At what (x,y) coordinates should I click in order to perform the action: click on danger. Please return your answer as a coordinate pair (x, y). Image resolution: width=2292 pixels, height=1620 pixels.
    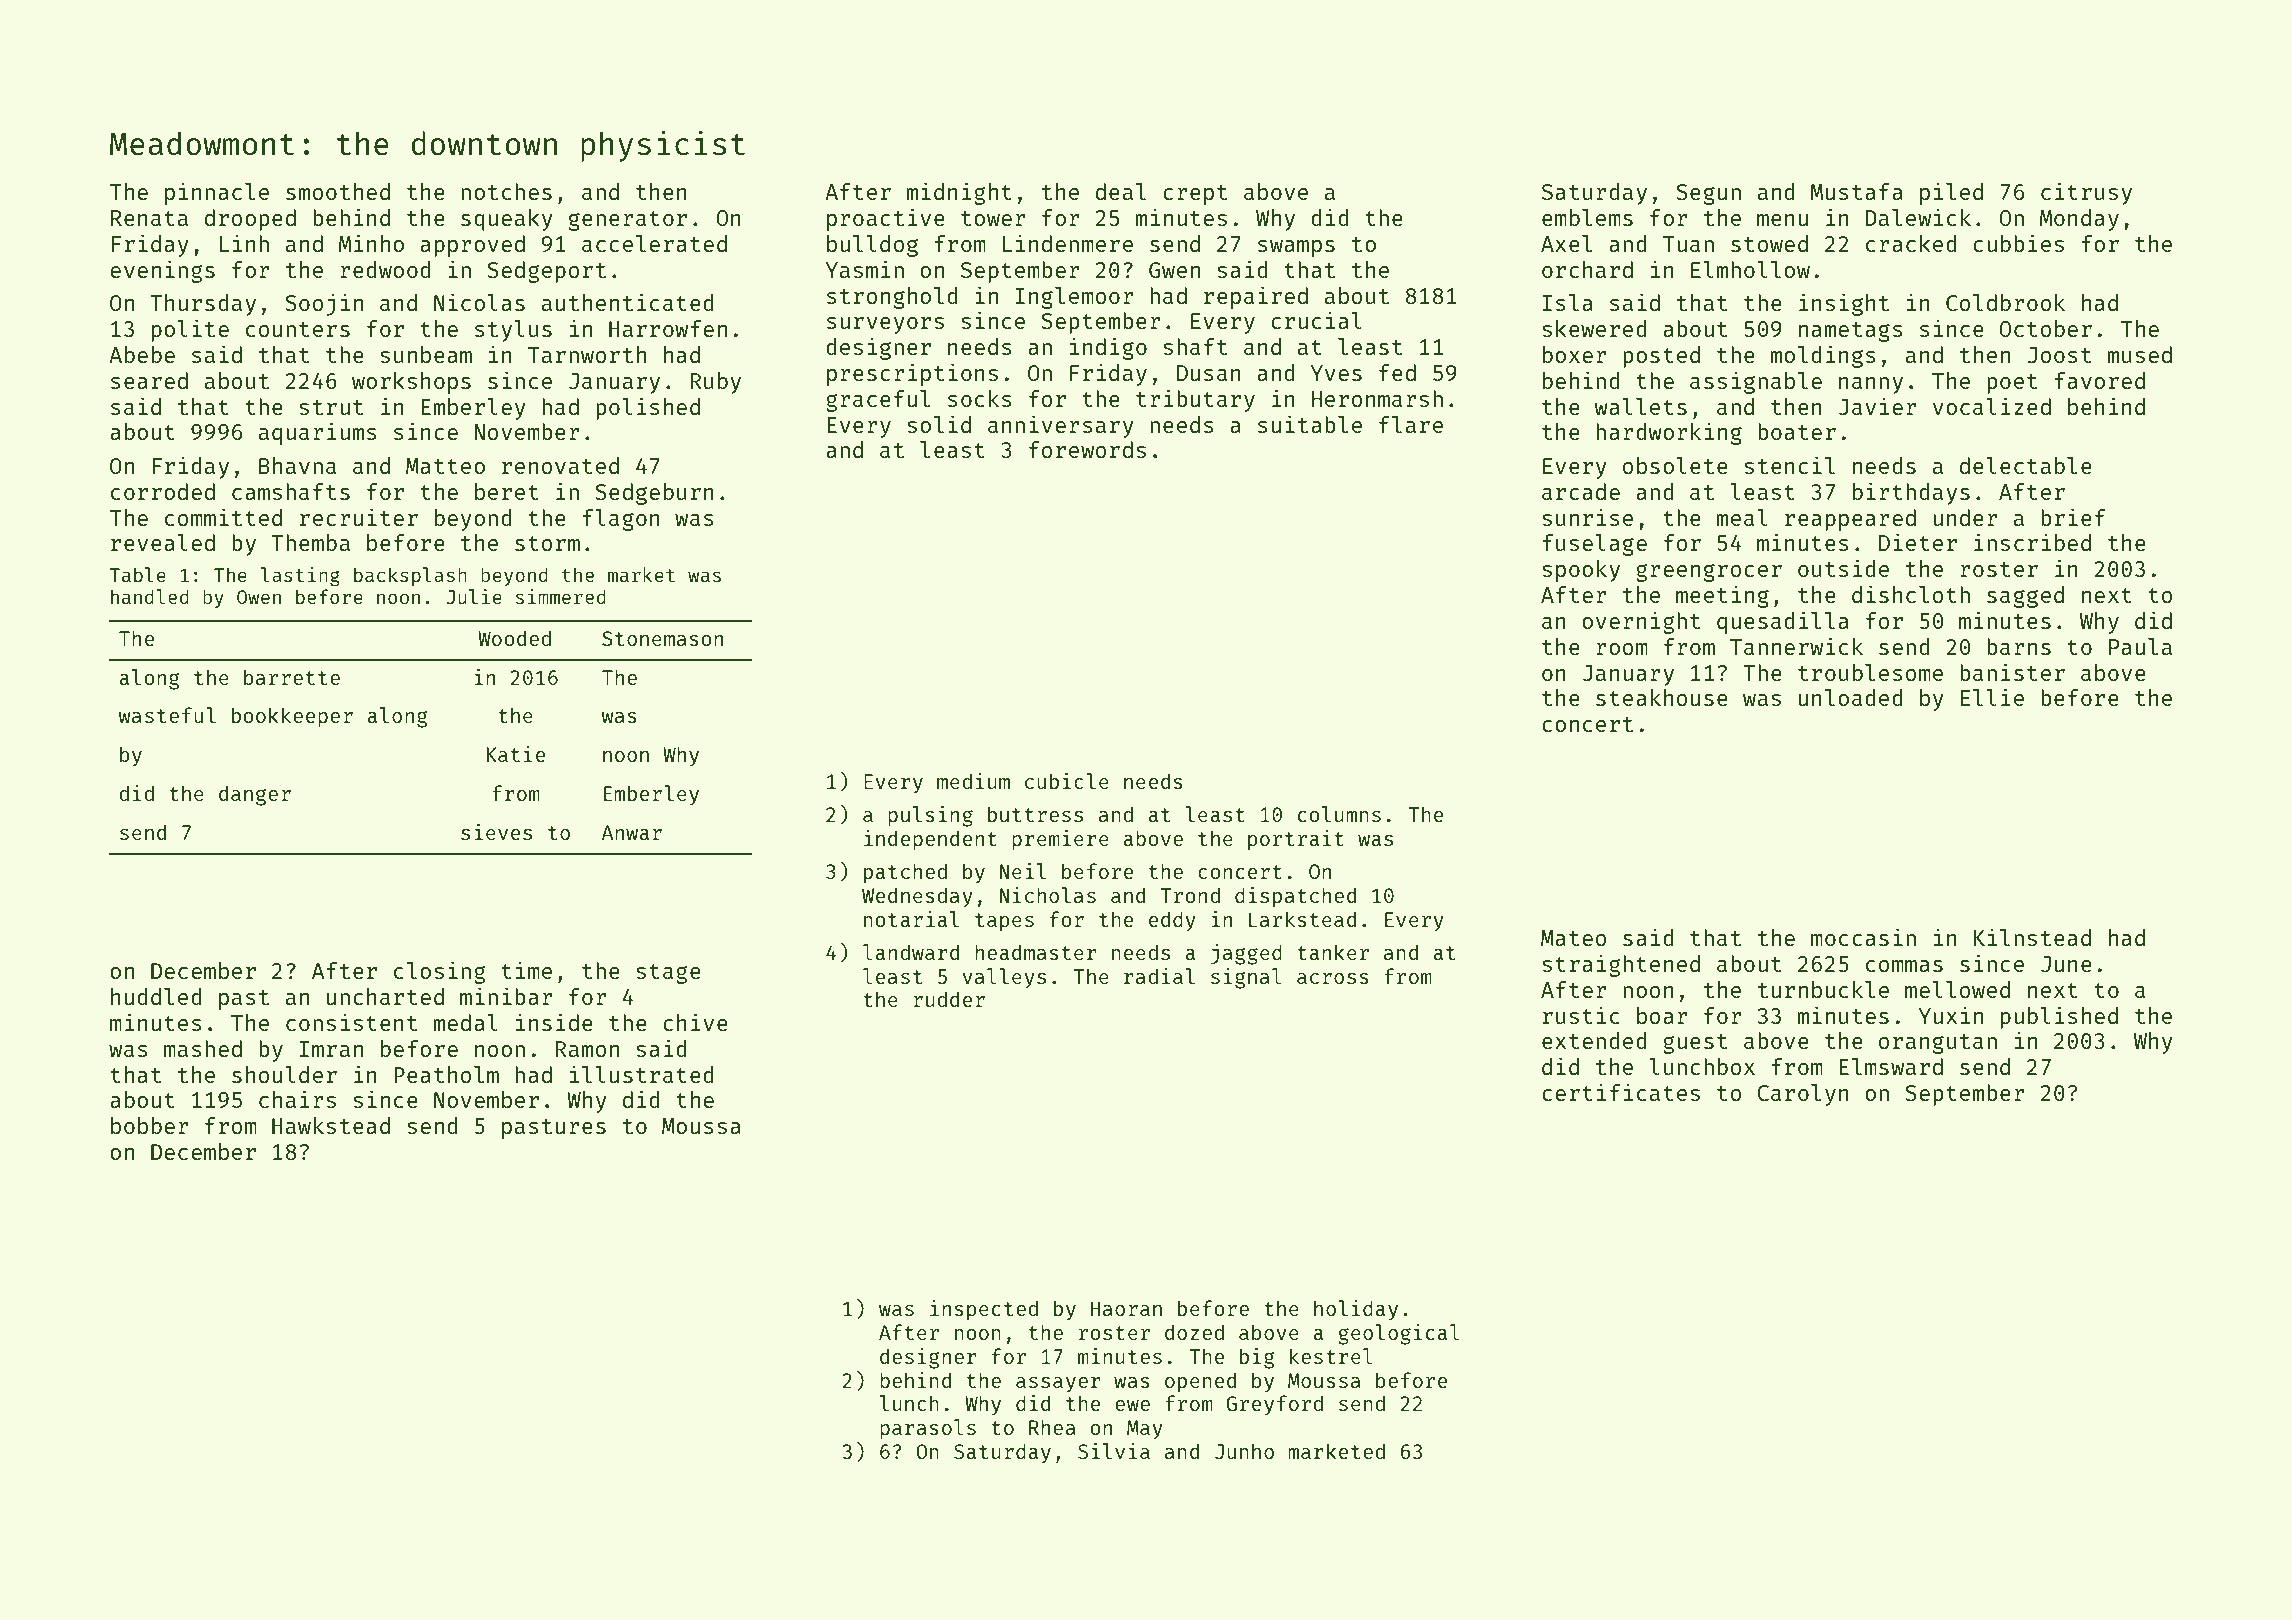
    Looking at the image, I should click on (255, 795).
